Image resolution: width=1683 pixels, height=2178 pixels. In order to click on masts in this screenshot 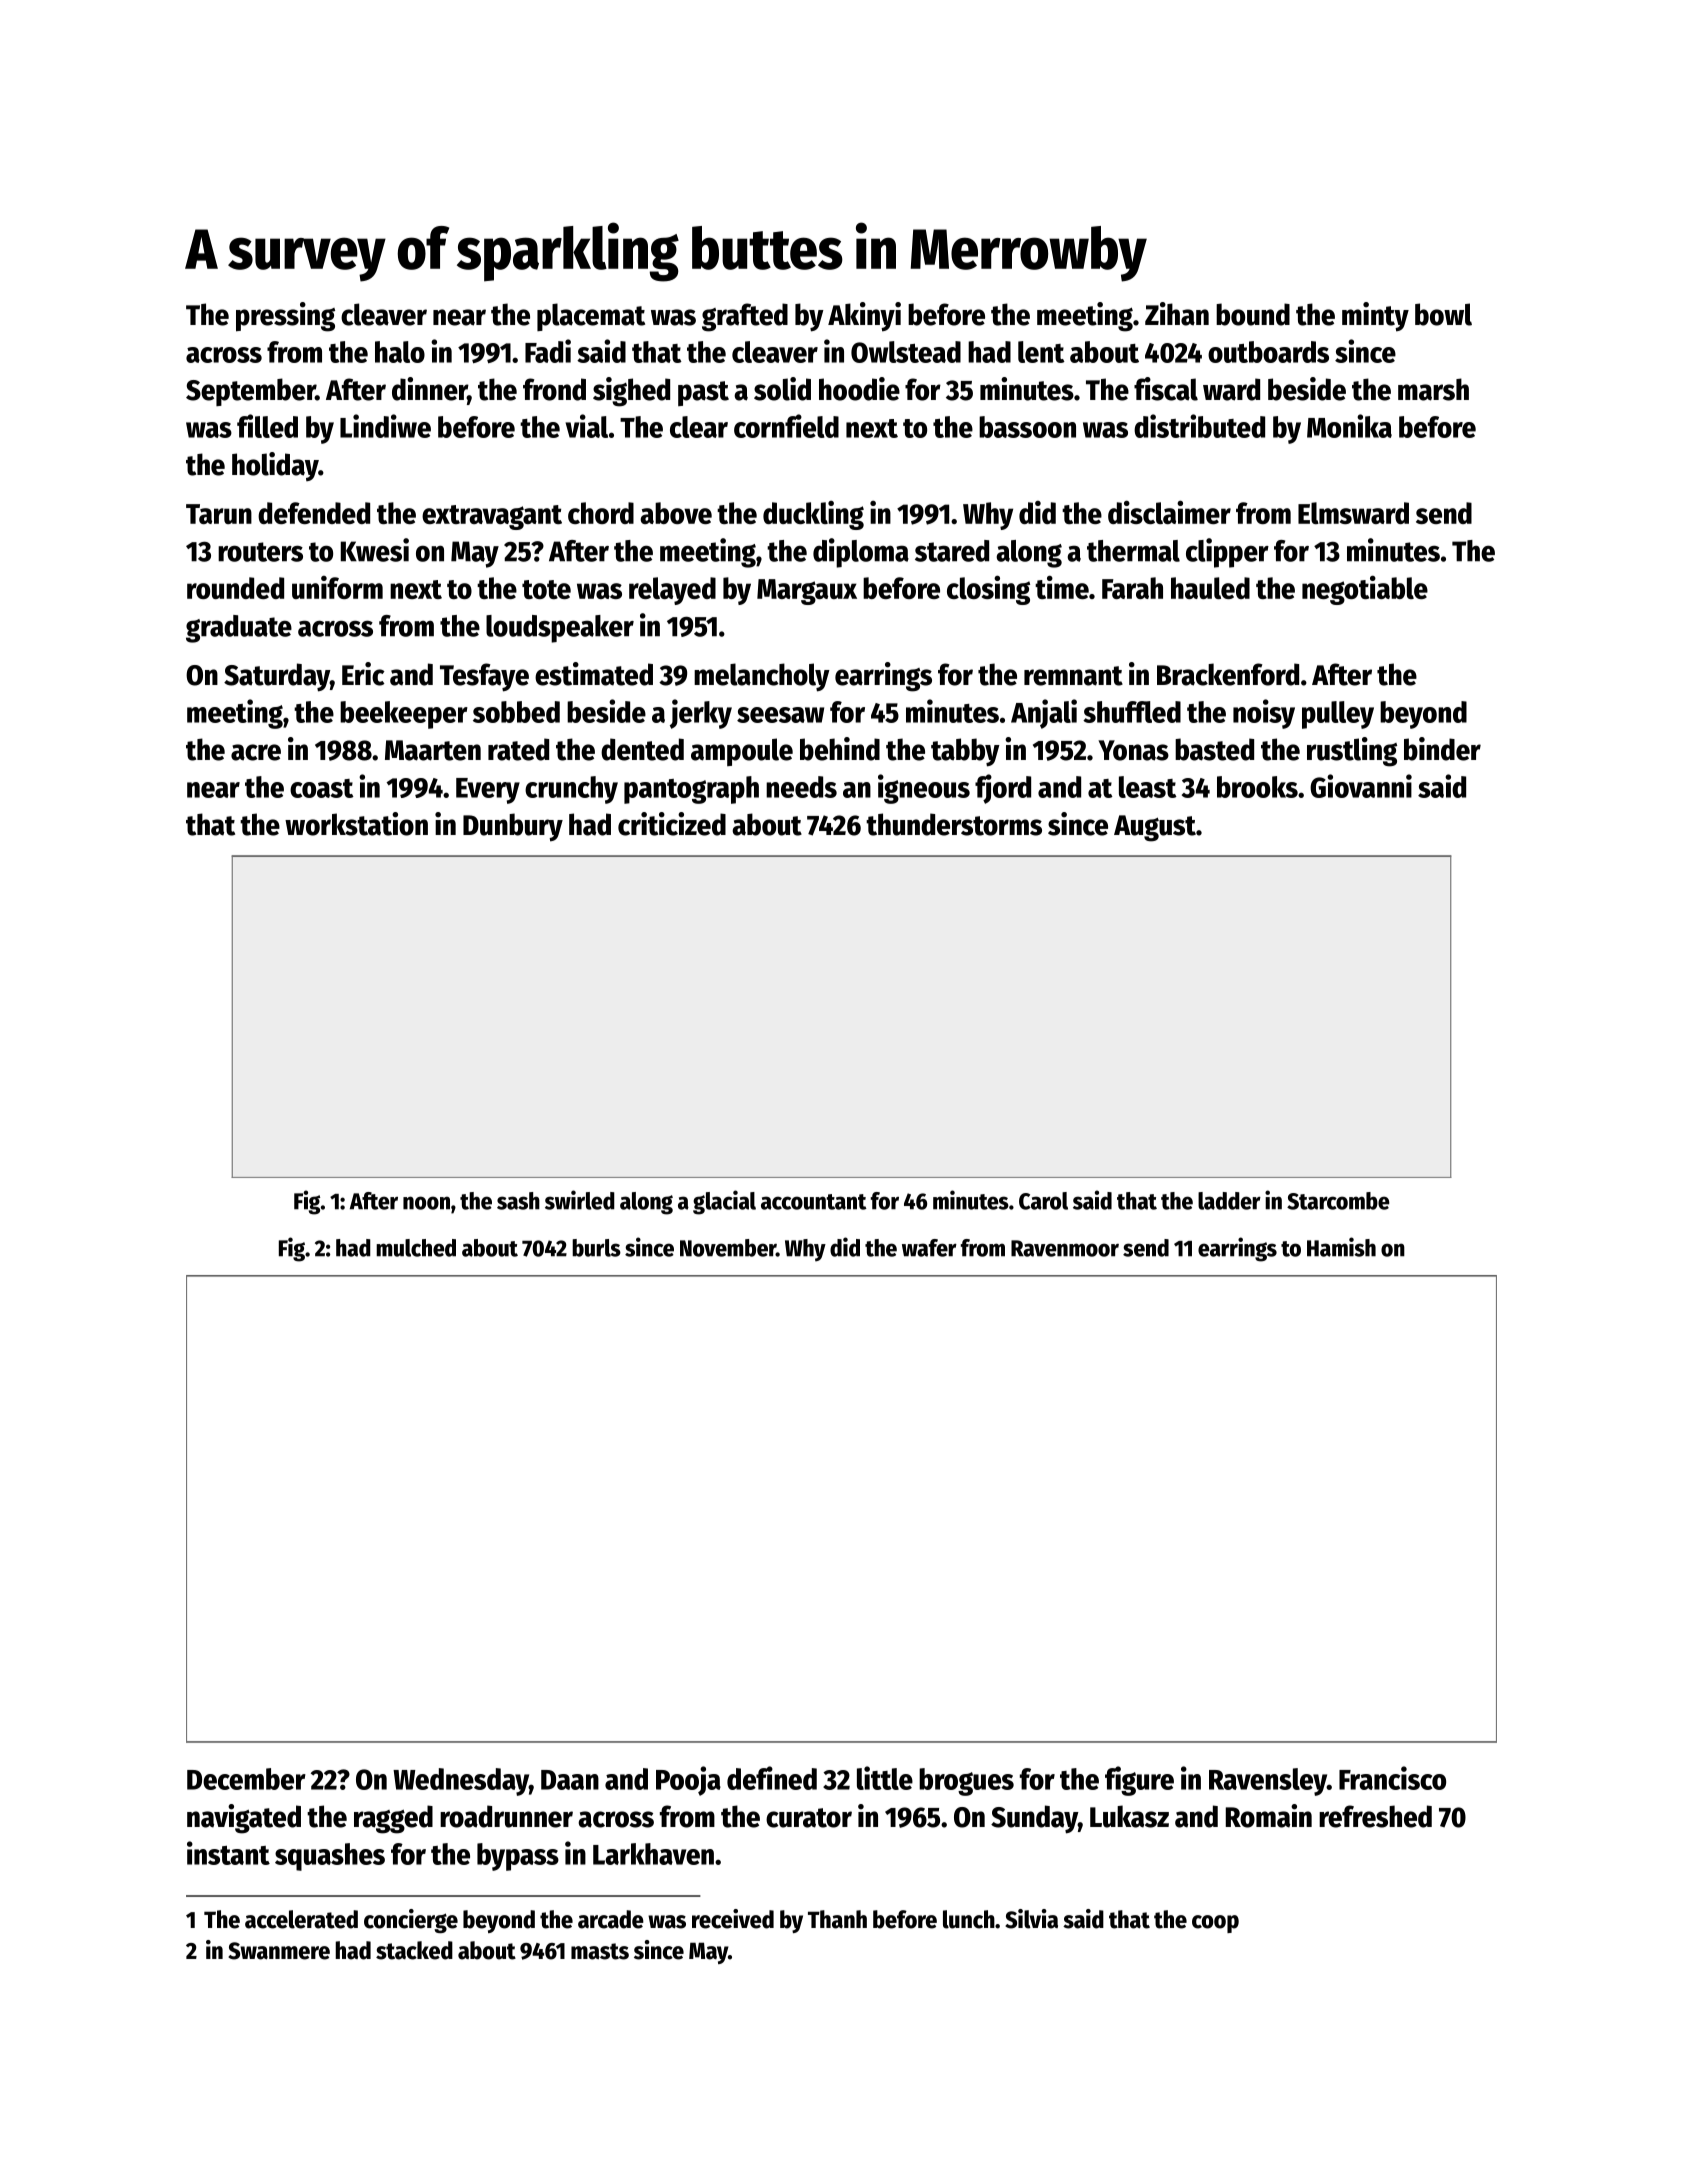, I will do `click(600, 1951)`.
